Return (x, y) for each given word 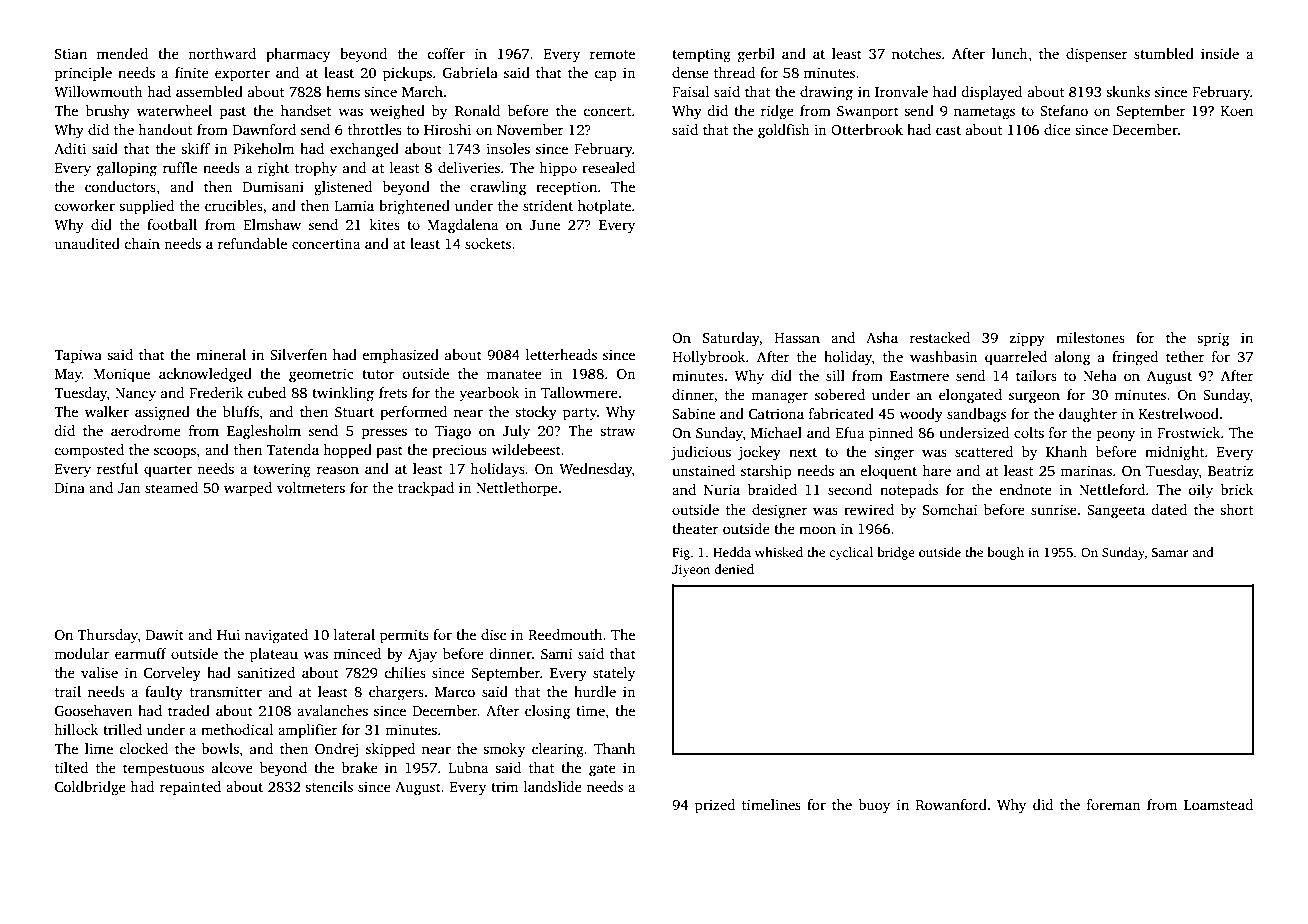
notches (916, 53)
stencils (329, 786)
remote (612, 54)
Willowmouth (98, 91)
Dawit (165, 634)
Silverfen (298, 354)
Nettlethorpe (517, 489)
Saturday (731, 339)
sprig (1213, 339)
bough (1006, 553)
